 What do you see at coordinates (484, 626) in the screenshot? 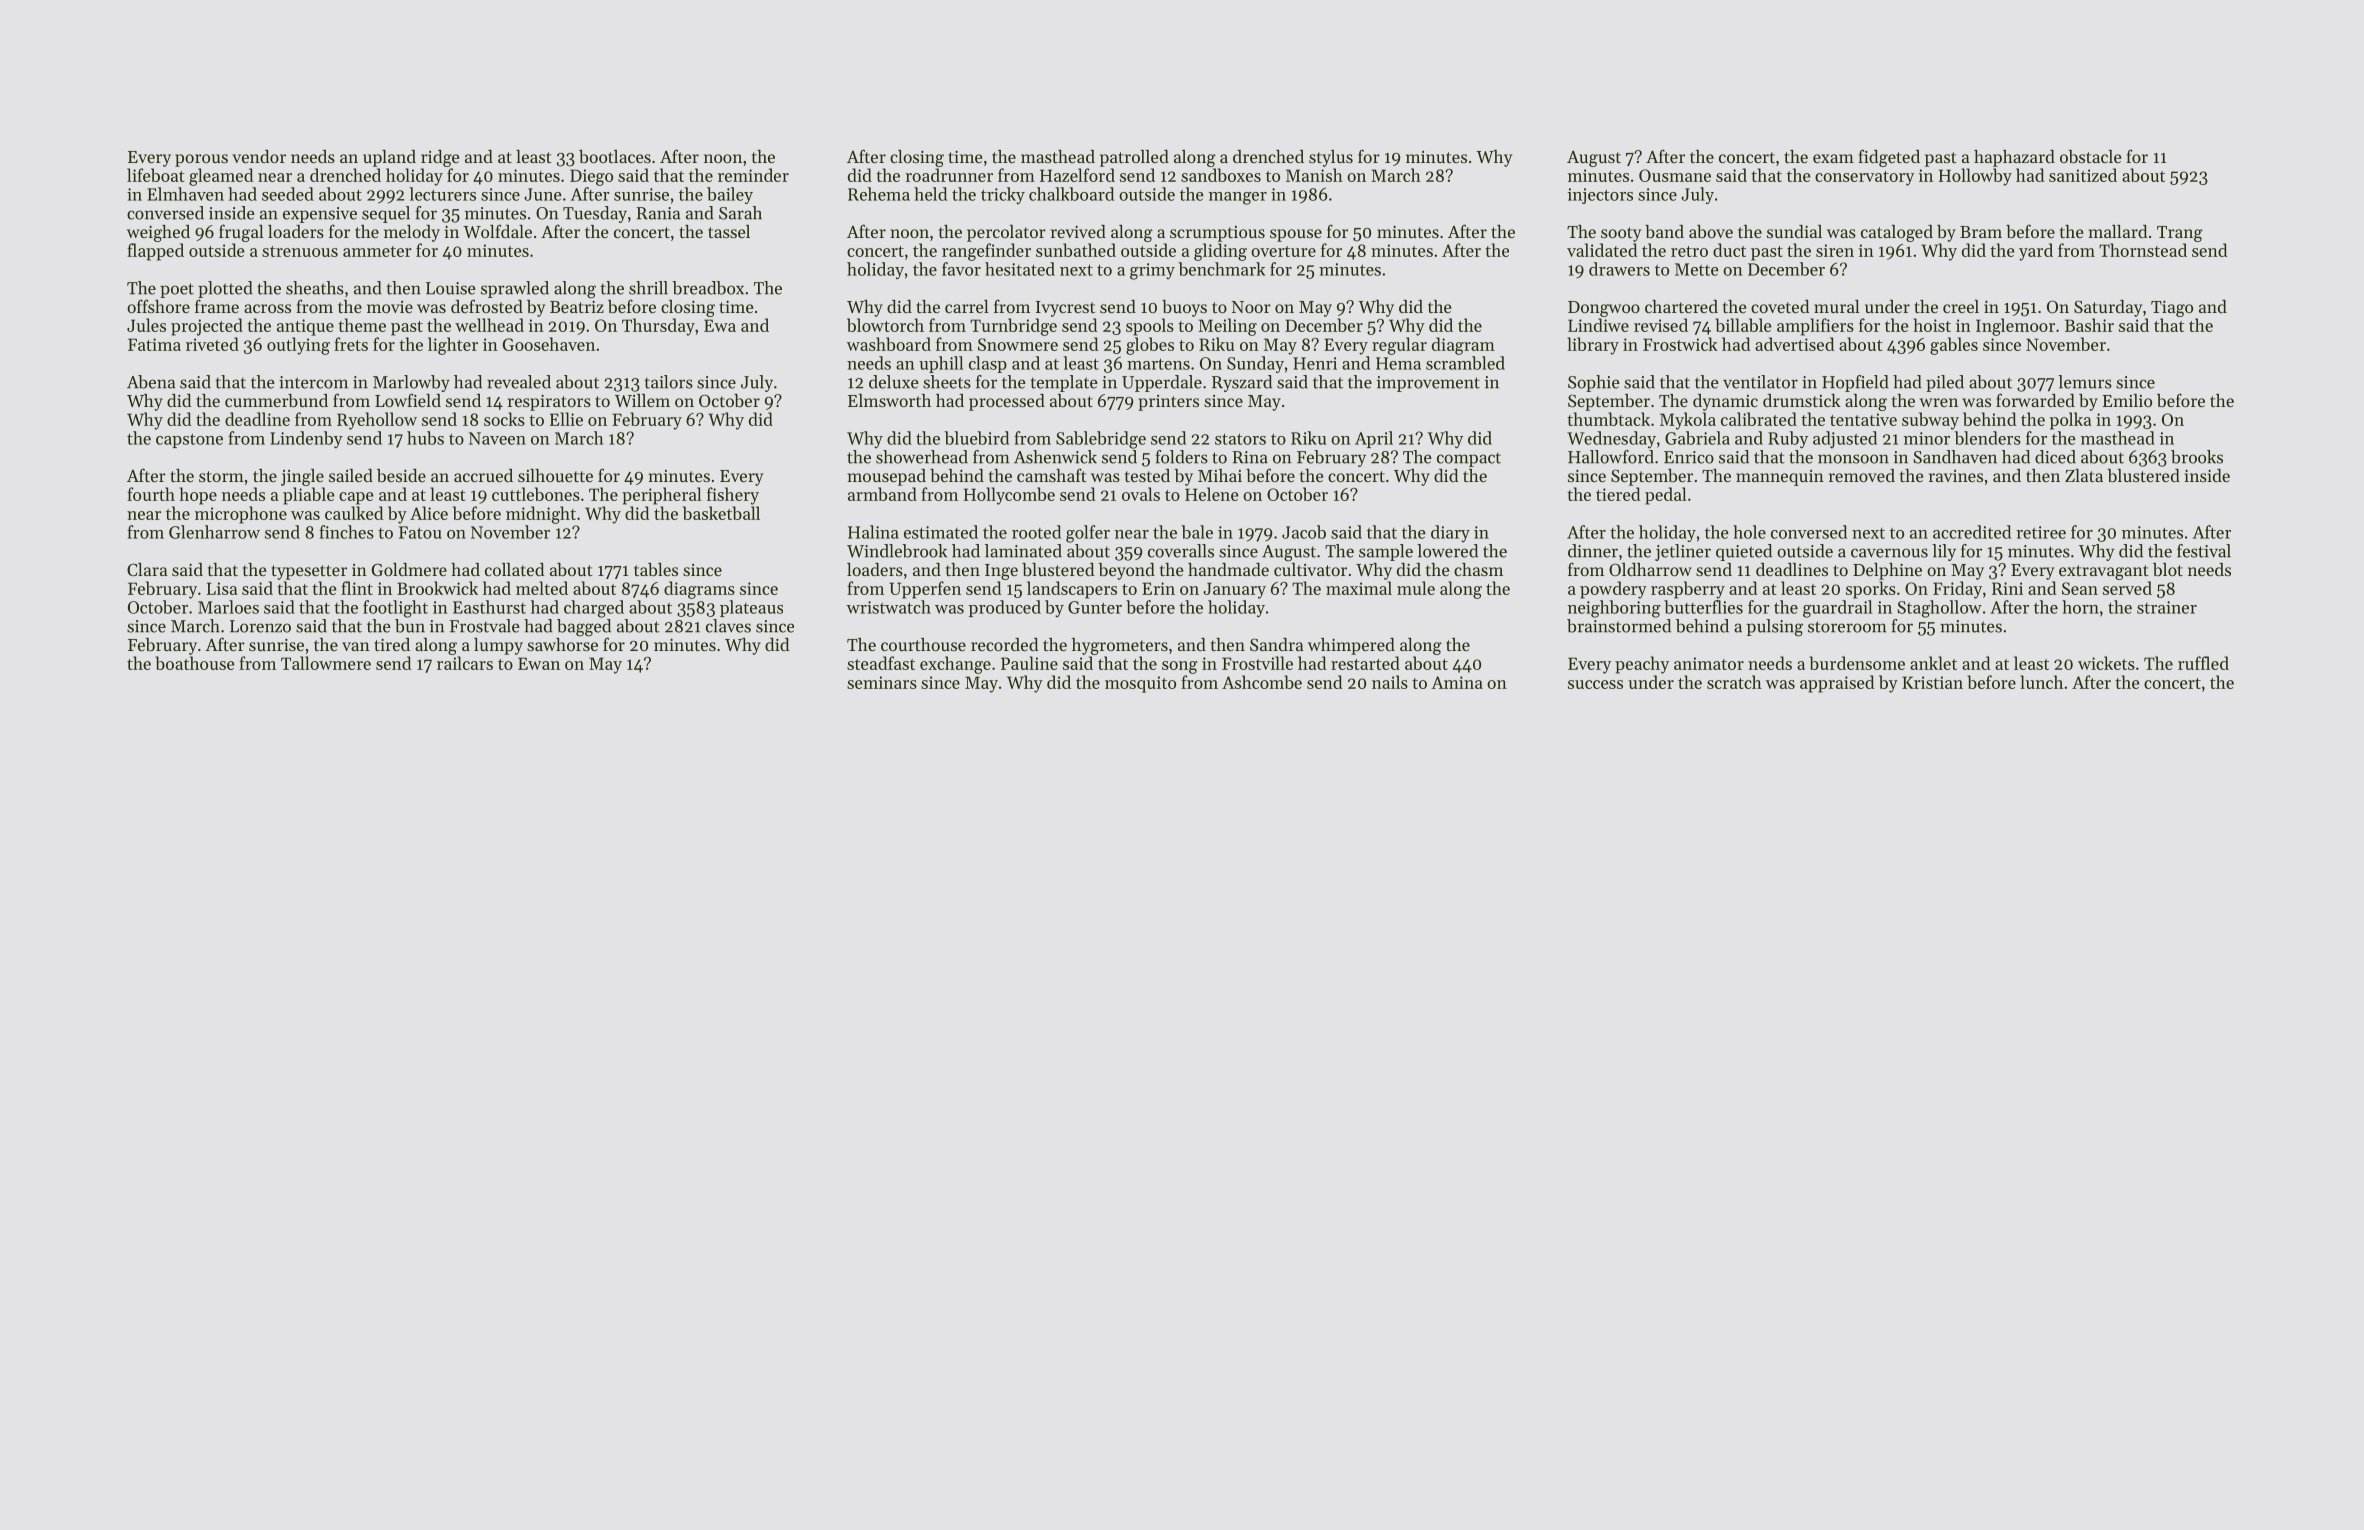
I see `Frostvale` at bounding box center [484, 626].
